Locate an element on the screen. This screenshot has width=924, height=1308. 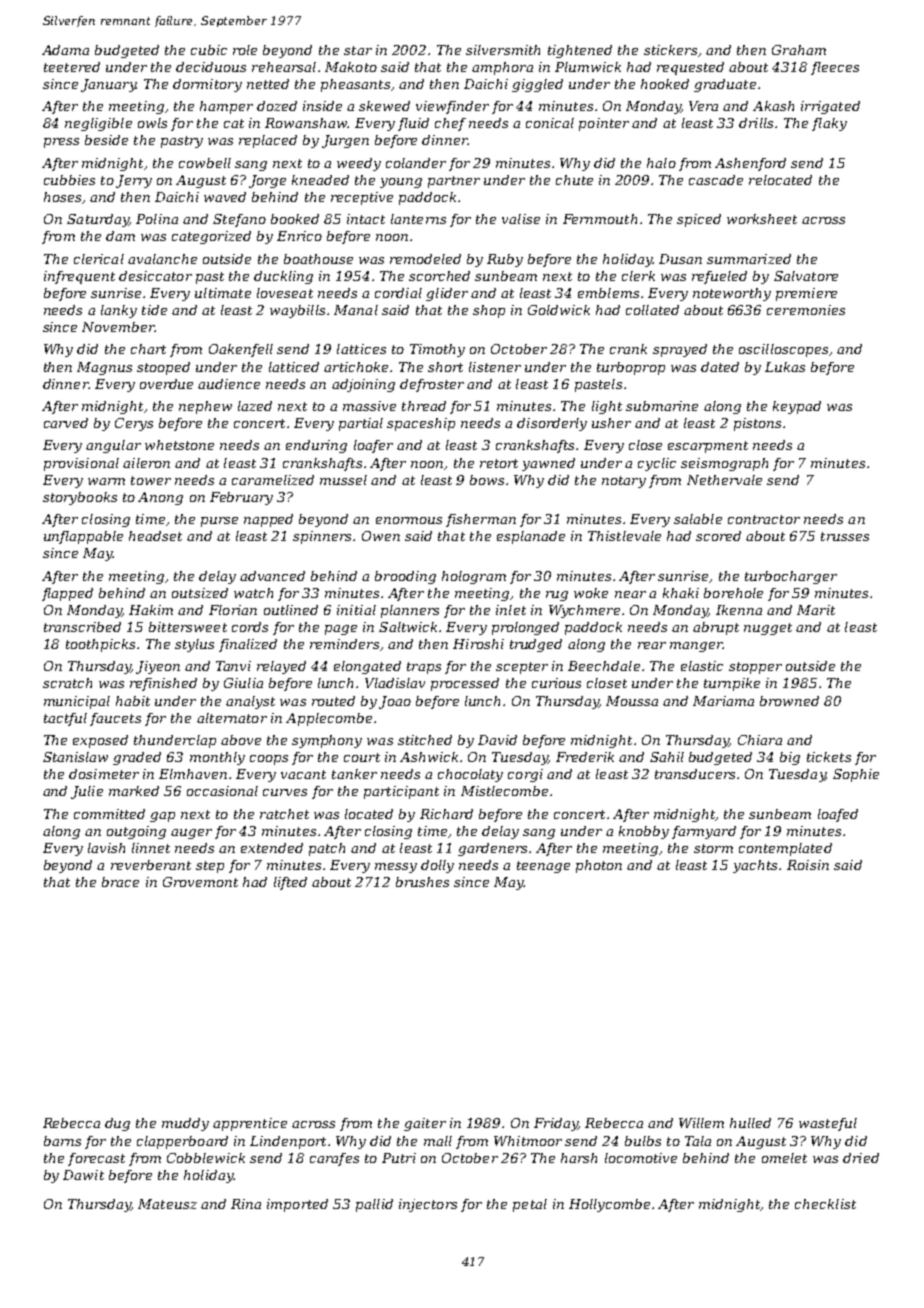
overdue is located at coordinates (166, 384).
